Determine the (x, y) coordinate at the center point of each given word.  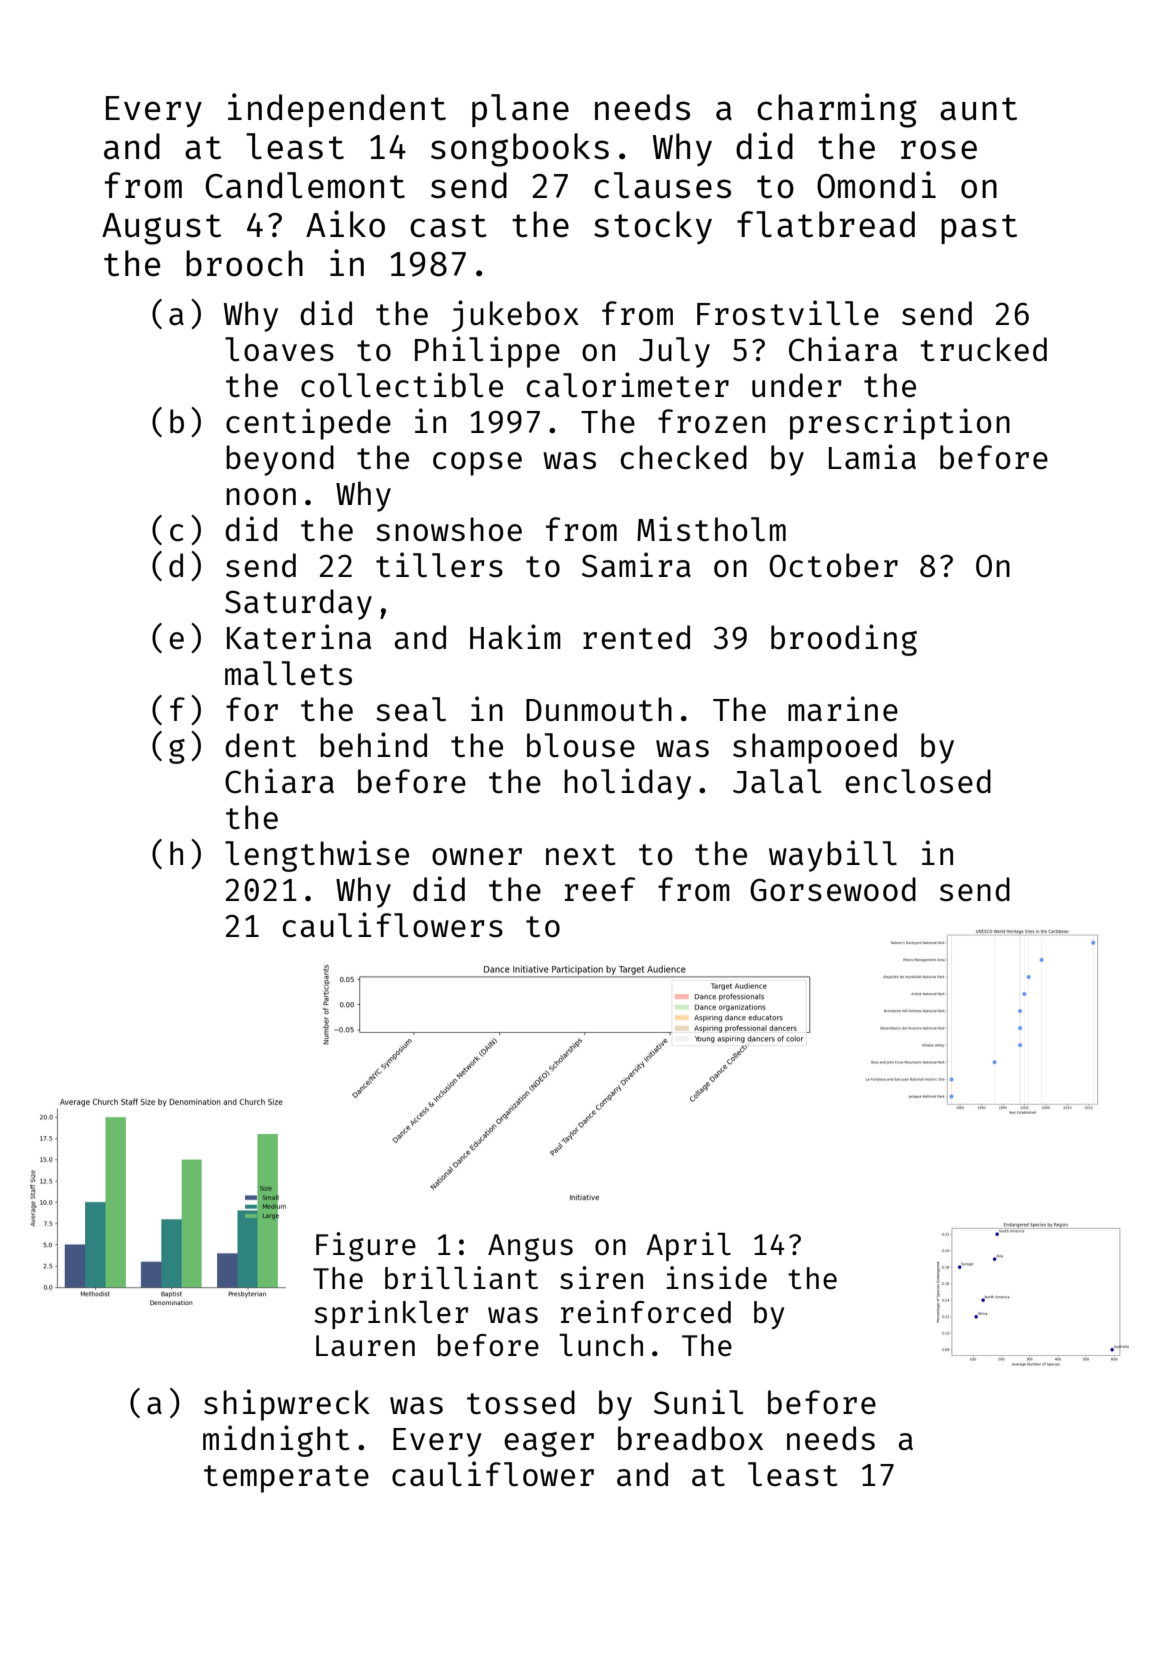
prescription (900, 424)
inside (717, 1277)
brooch (244, 263)
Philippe (487, 352)
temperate (286, 1479)
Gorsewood (833, 889)
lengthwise (317, 856)
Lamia (872, 456)
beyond (280, 460)
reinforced (646, 1311)
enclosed (918, 781)
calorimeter (628, 385)
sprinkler (391, 1314)
